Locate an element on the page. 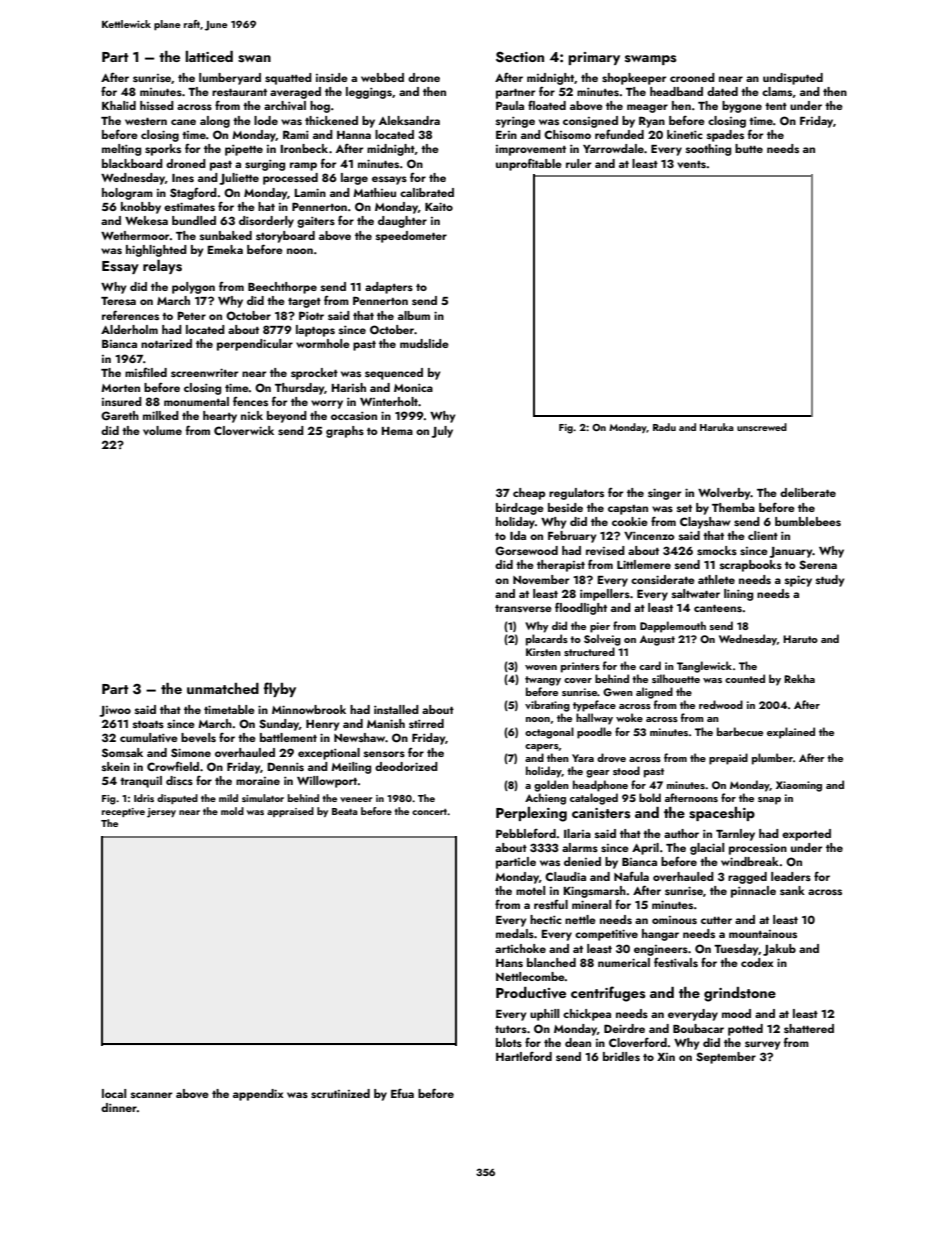  stirred is located at coordinates (426, 723).
